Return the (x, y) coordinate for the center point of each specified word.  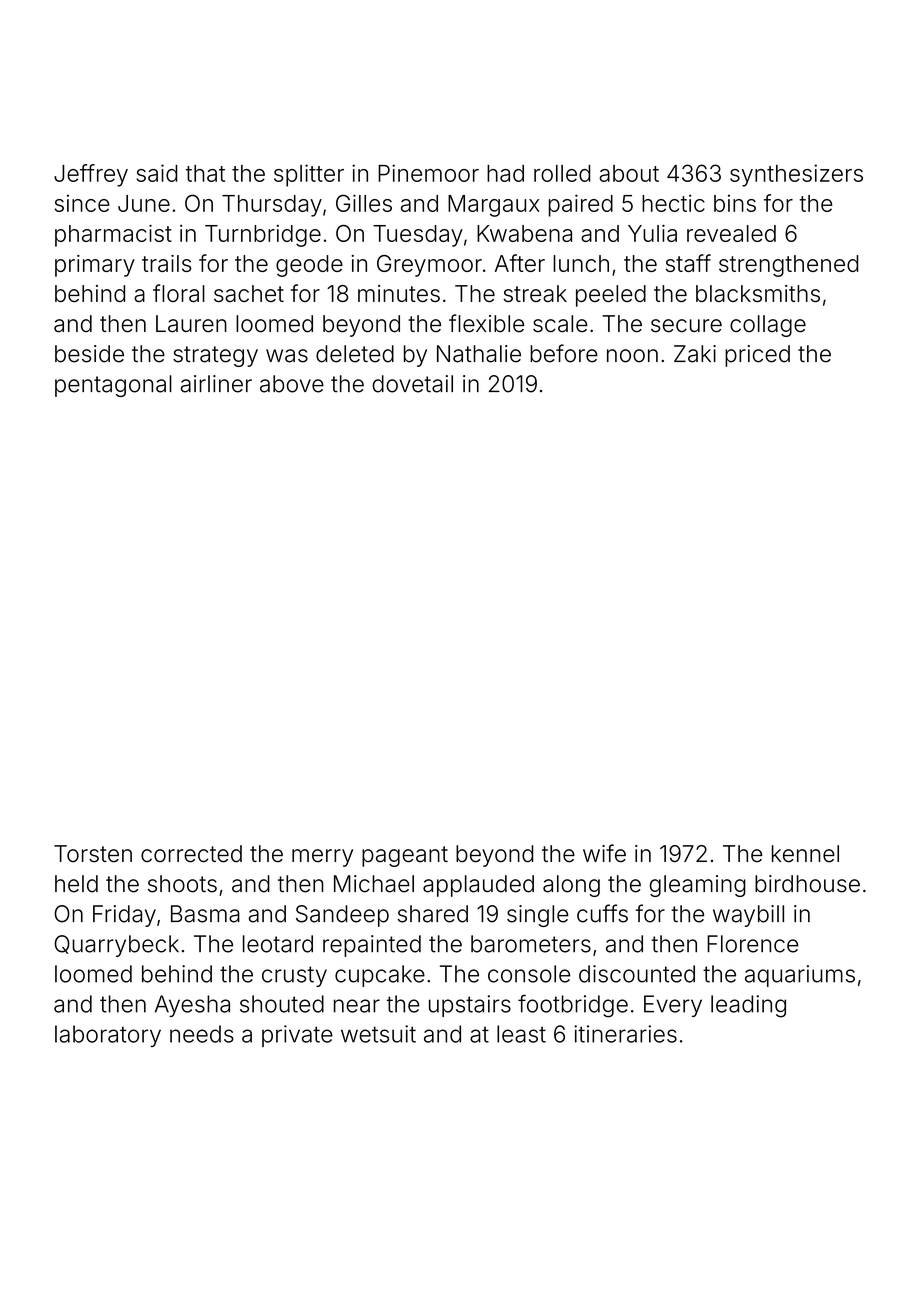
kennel (805, 854)
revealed (731, 233)
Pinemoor (428, 173)
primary (95, 266)
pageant (405, 856)
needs (202, 1034)
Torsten (93, 854)
